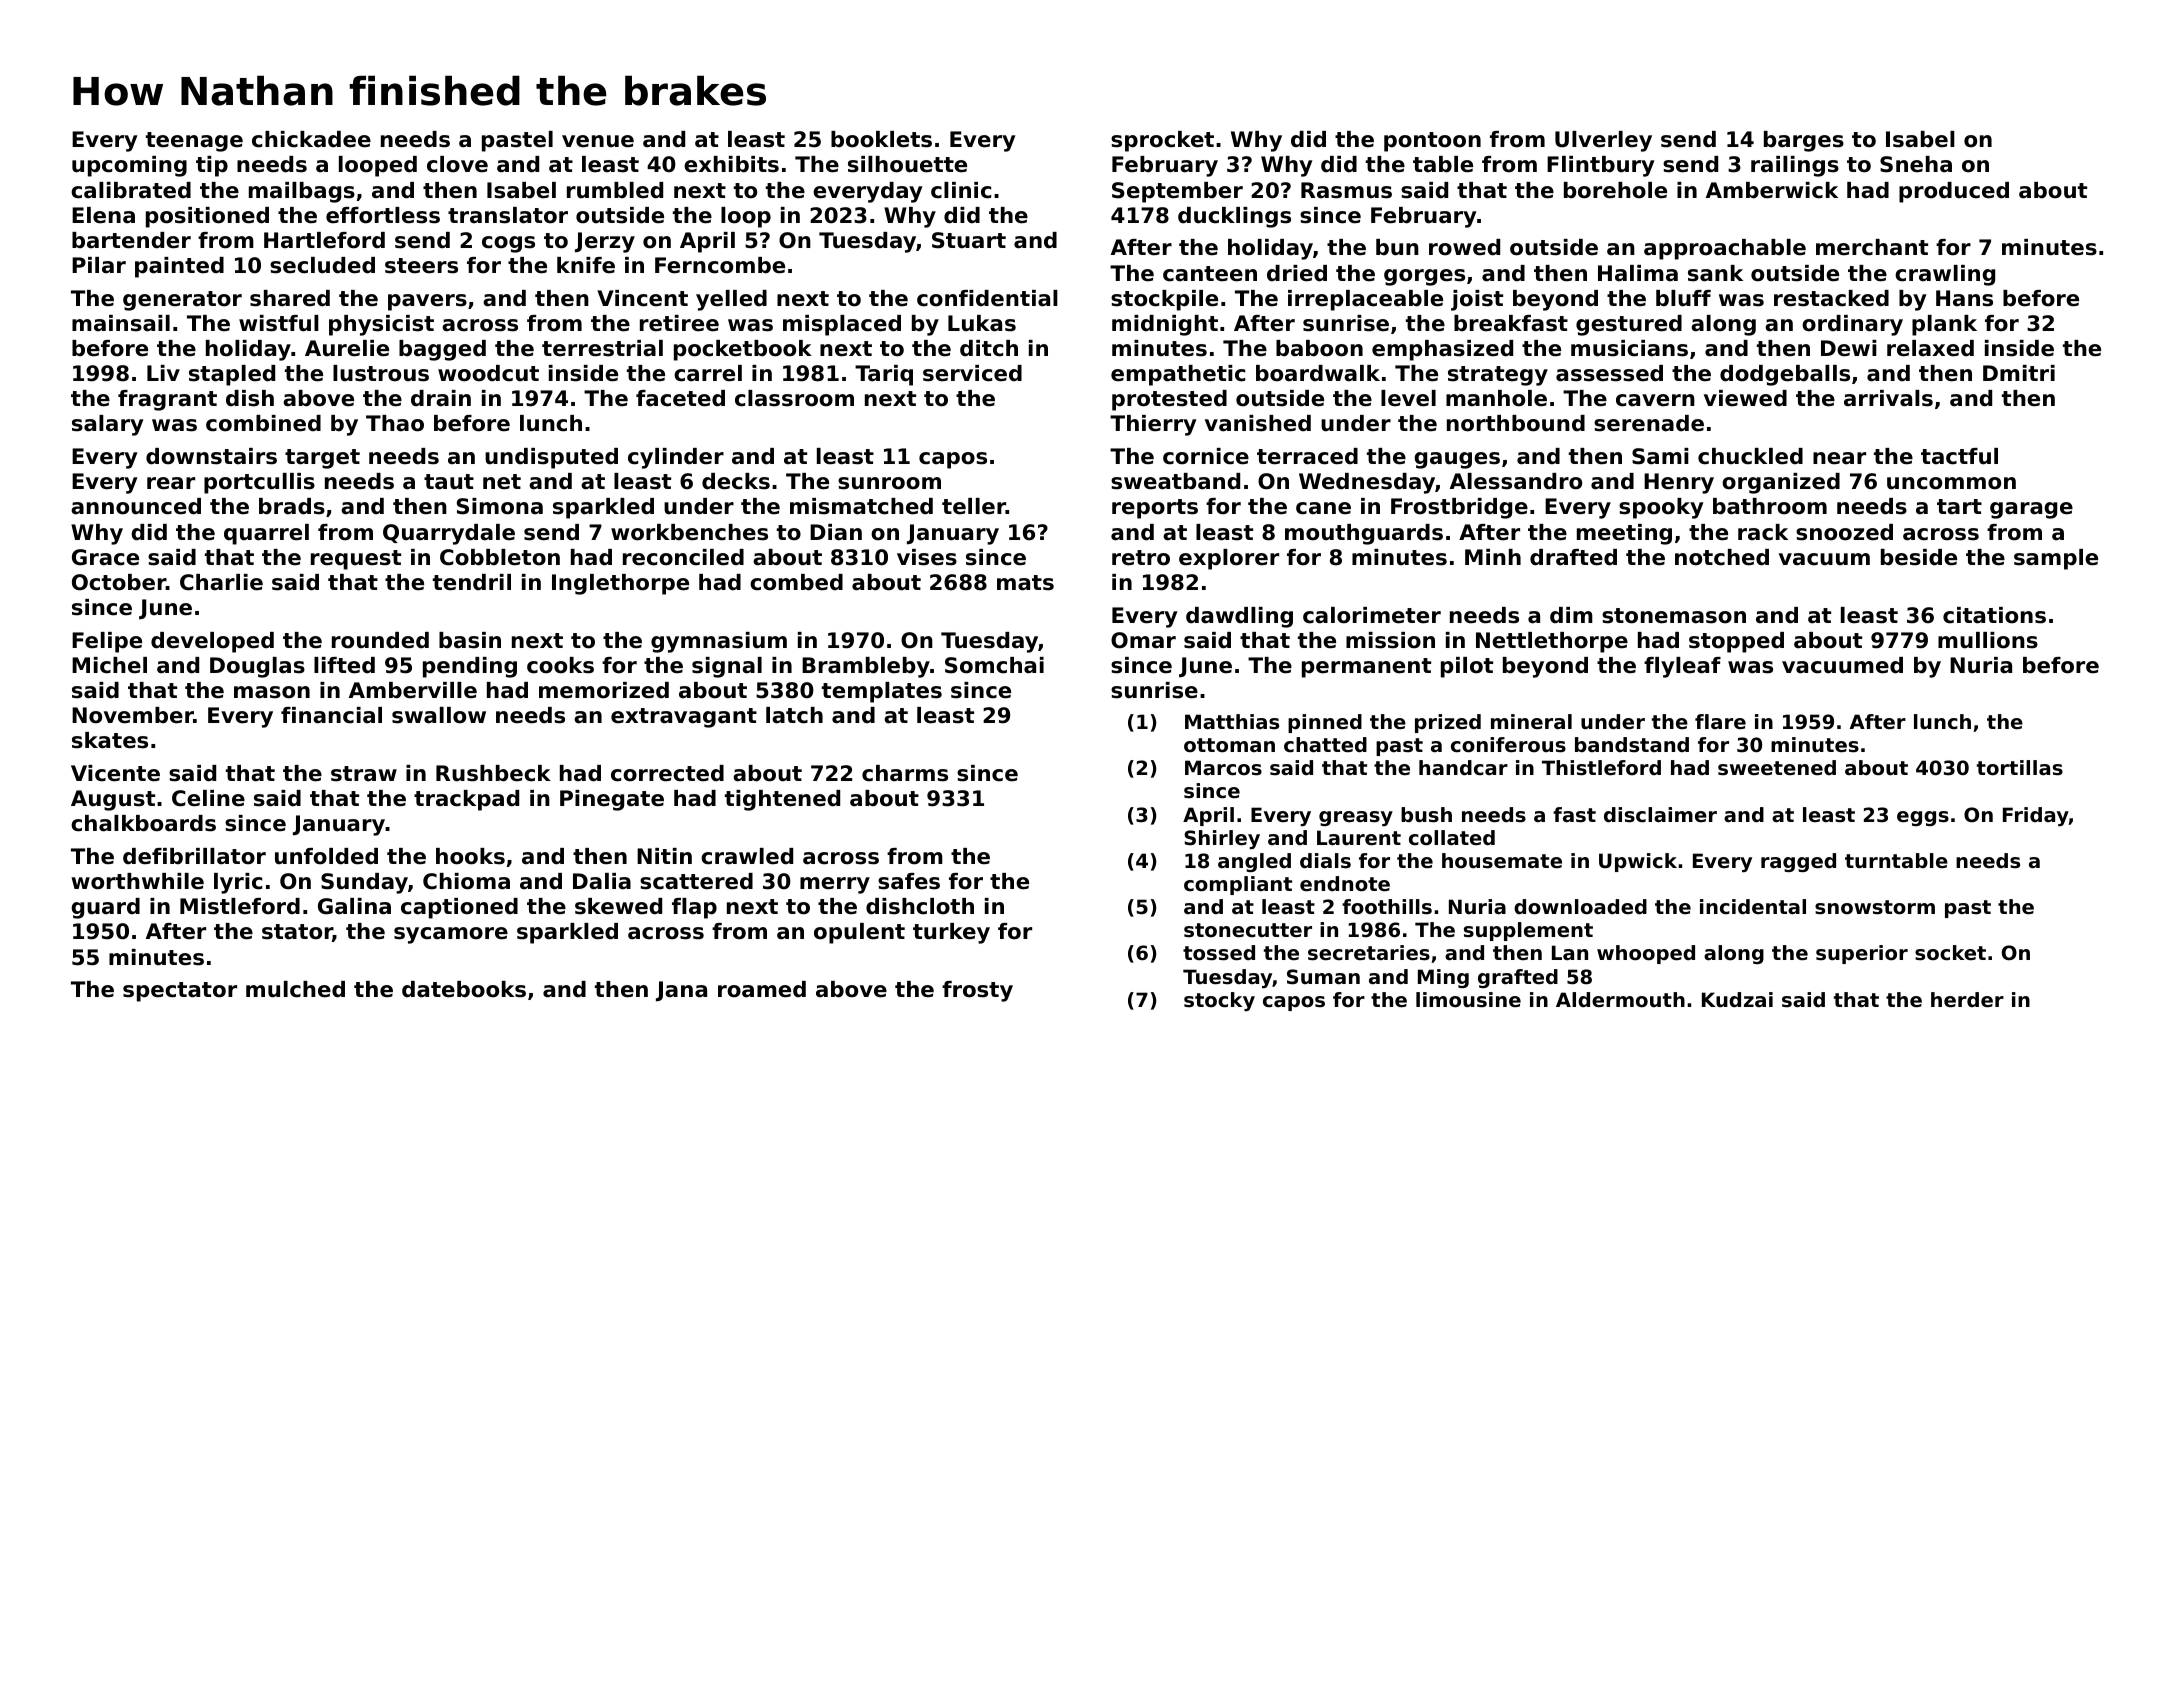  What do you see at coordinates (1319, 348) in the page?
I see `baboon` at bounding box center [1319, 348].
